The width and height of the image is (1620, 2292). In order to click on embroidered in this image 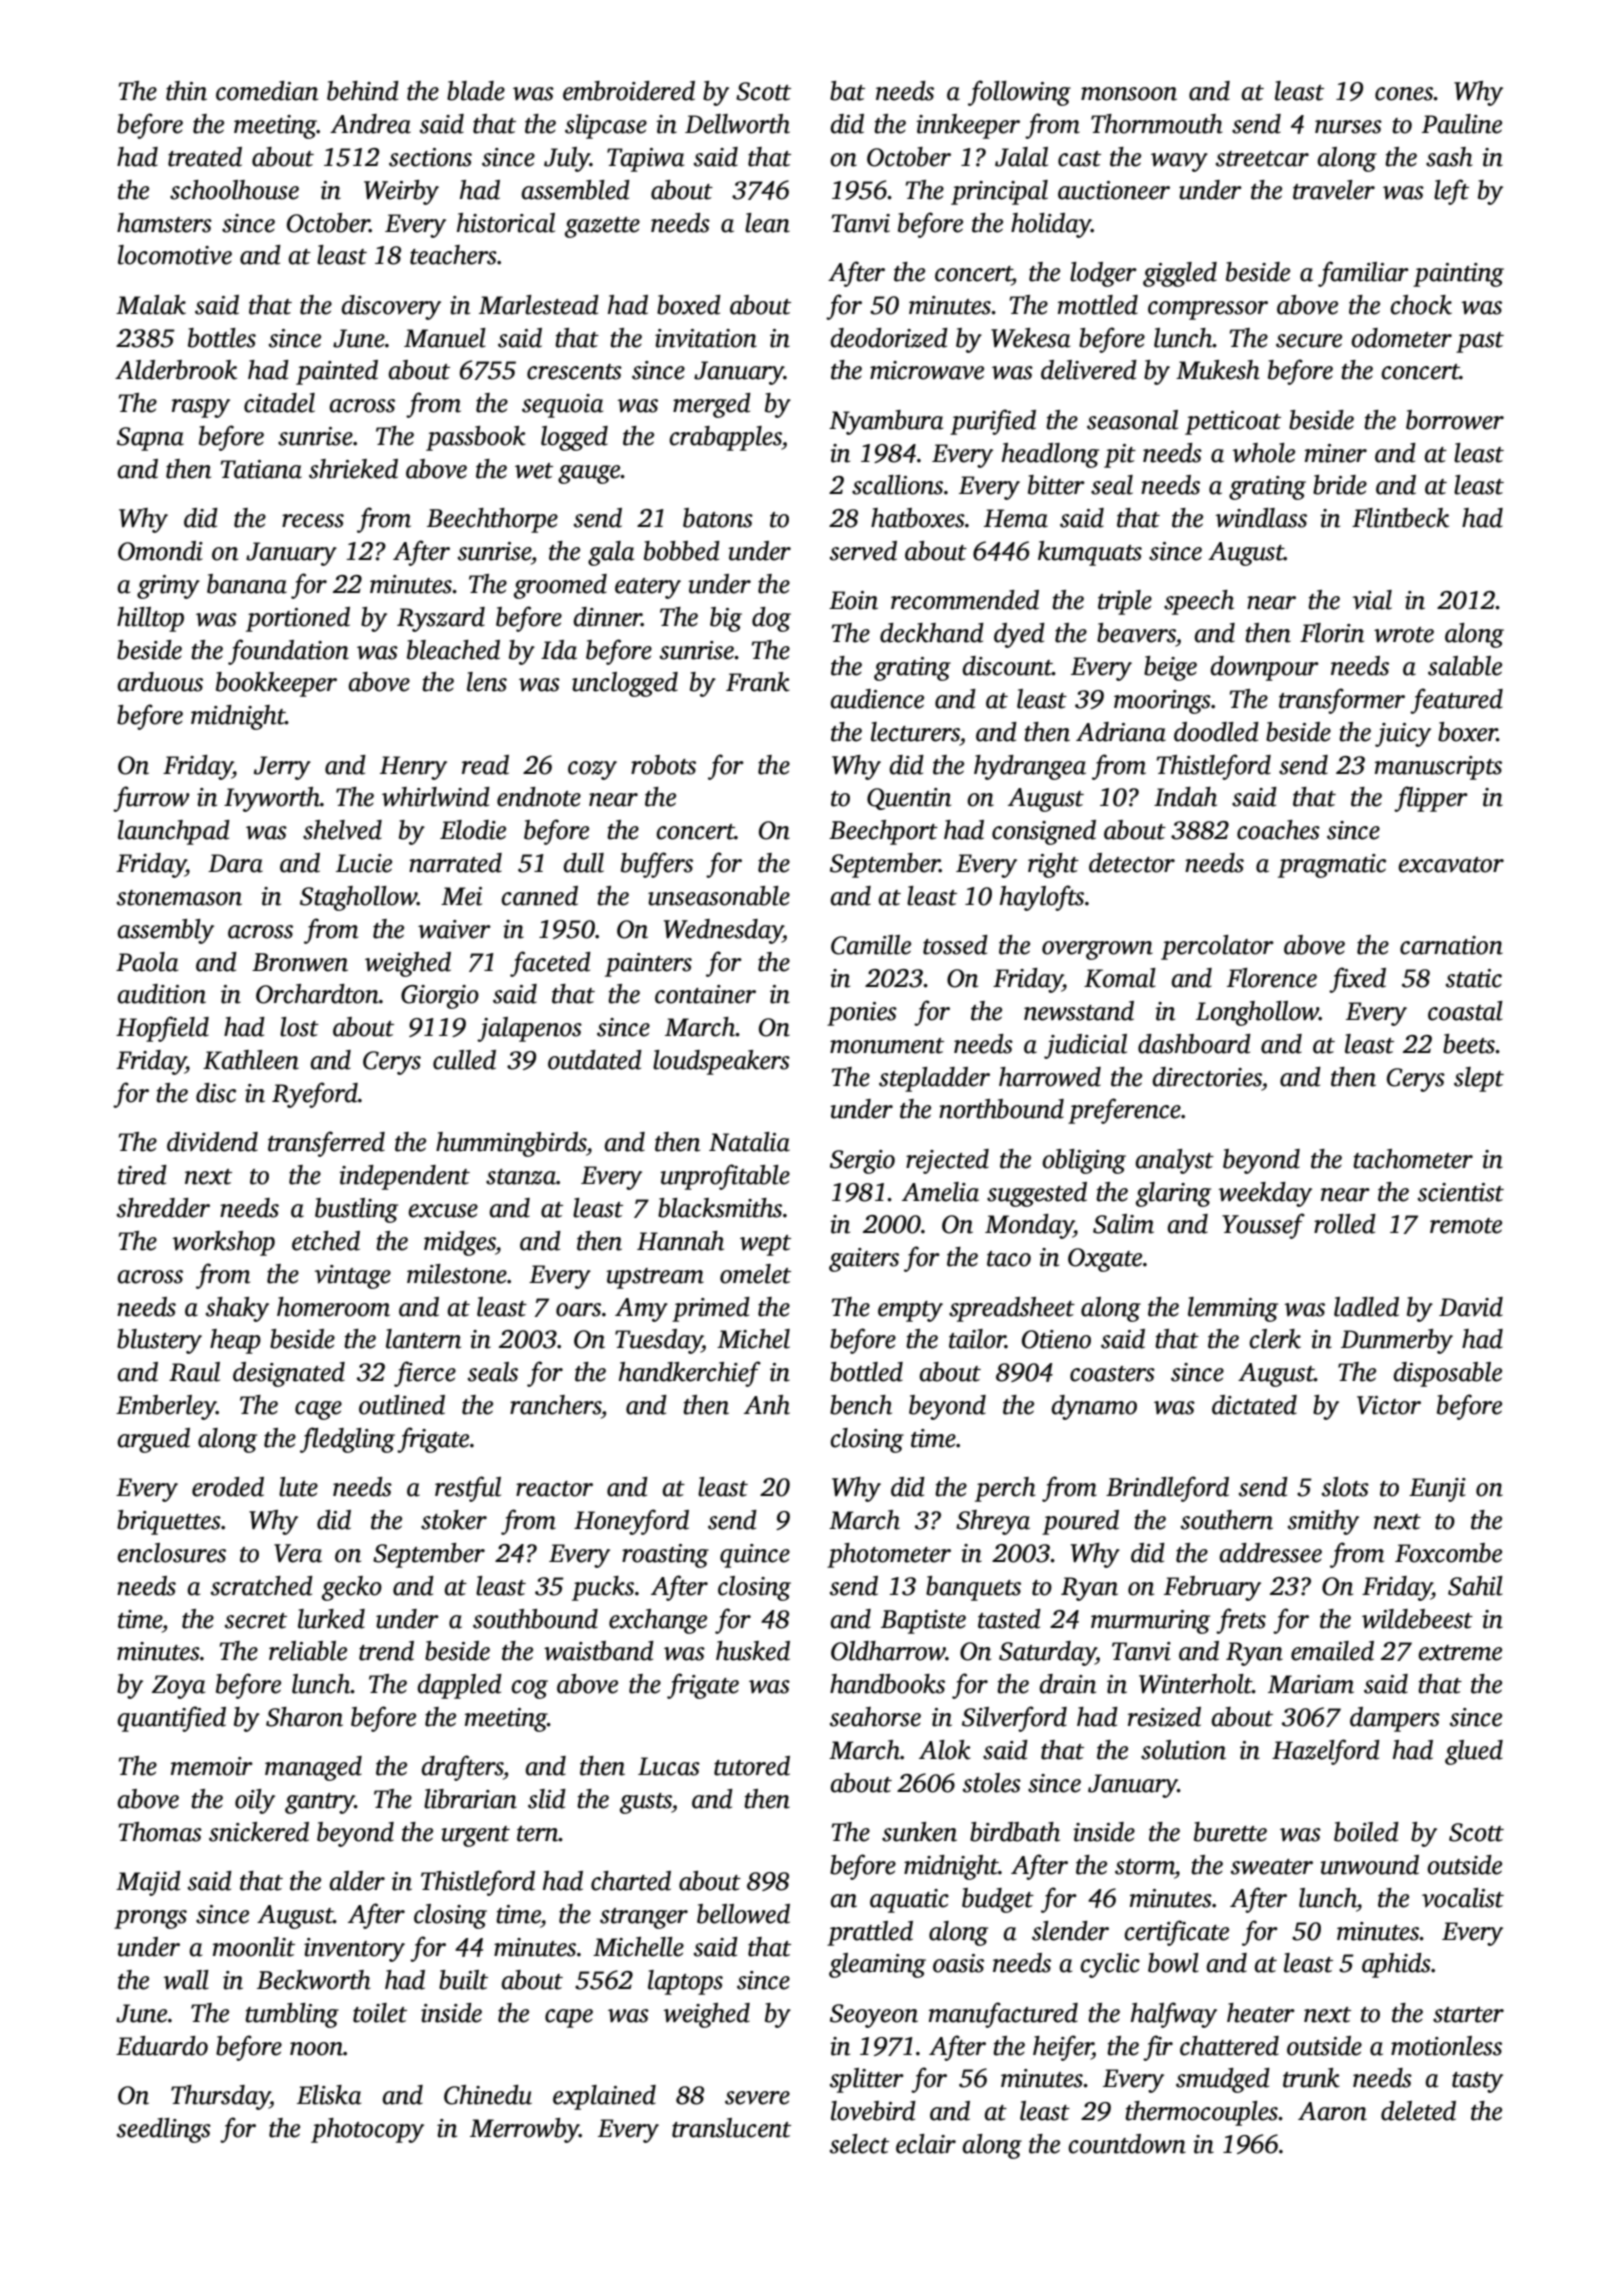, I will do `click(629, 91)`.
